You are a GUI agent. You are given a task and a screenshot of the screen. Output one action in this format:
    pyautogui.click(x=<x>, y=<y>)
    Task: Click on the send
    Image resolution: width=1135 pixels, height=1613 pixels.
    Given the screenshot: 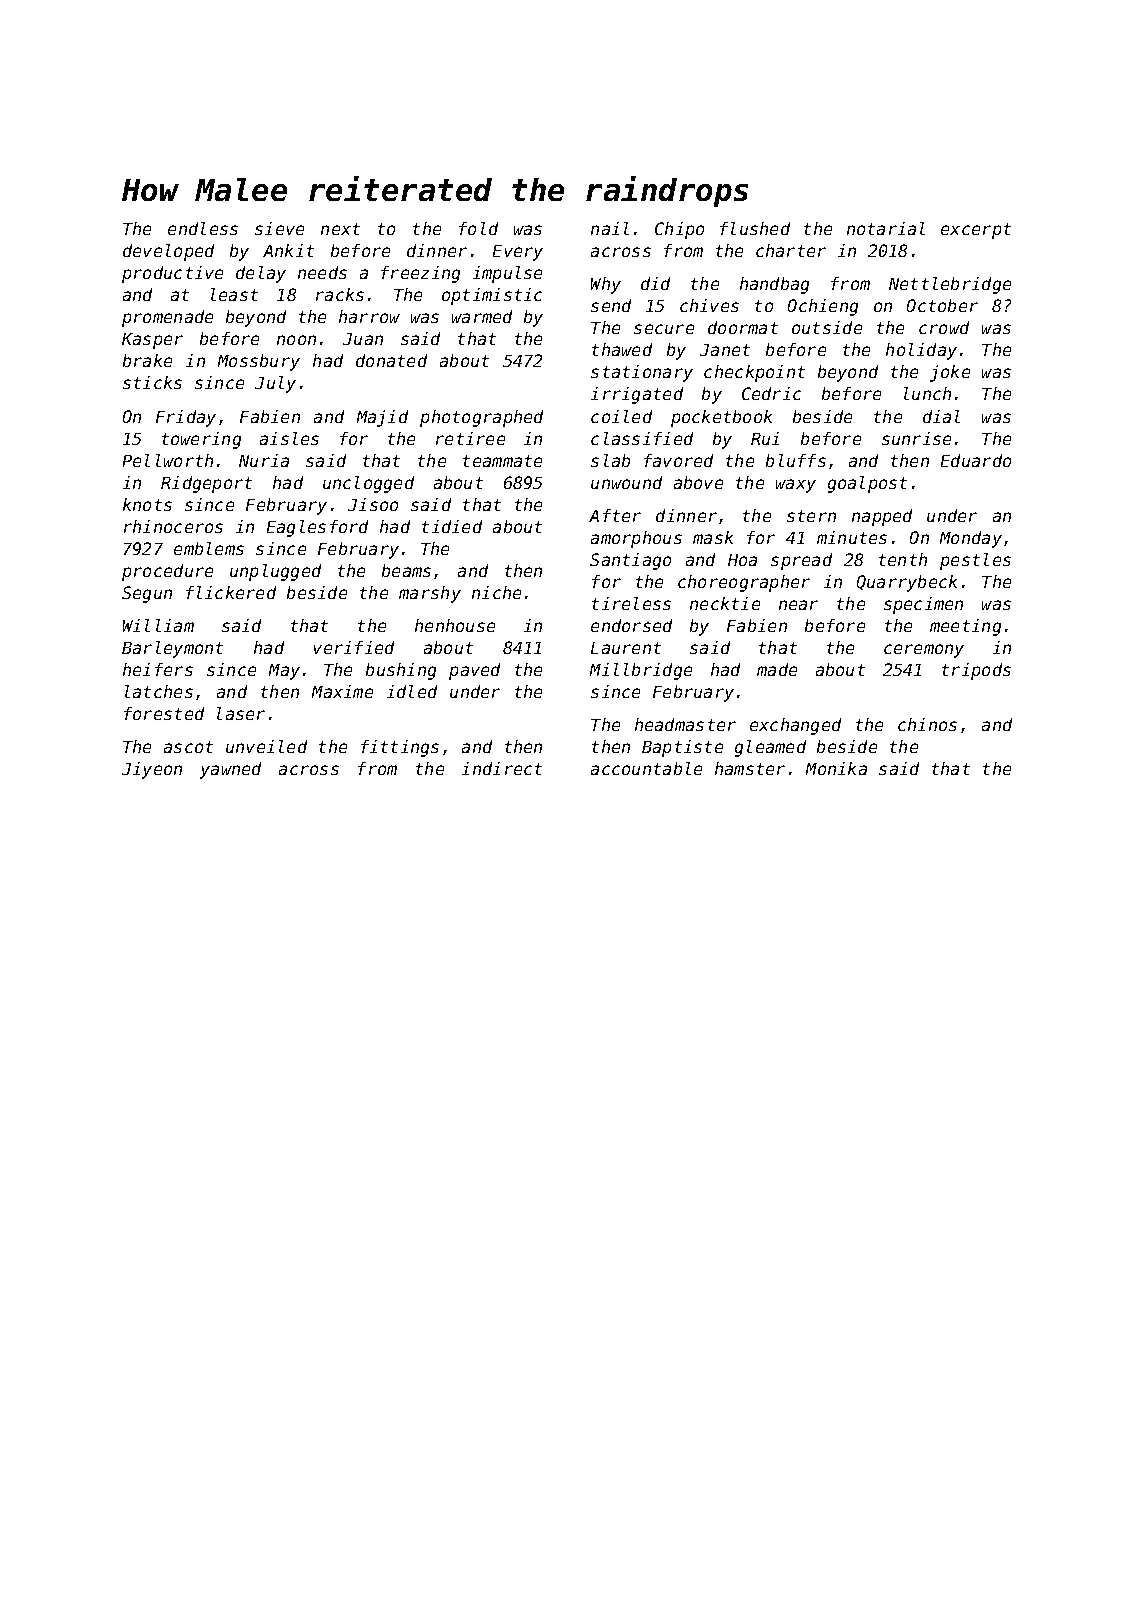 What is the action you would take?
    pyautogui.click(x=611, y=305)
